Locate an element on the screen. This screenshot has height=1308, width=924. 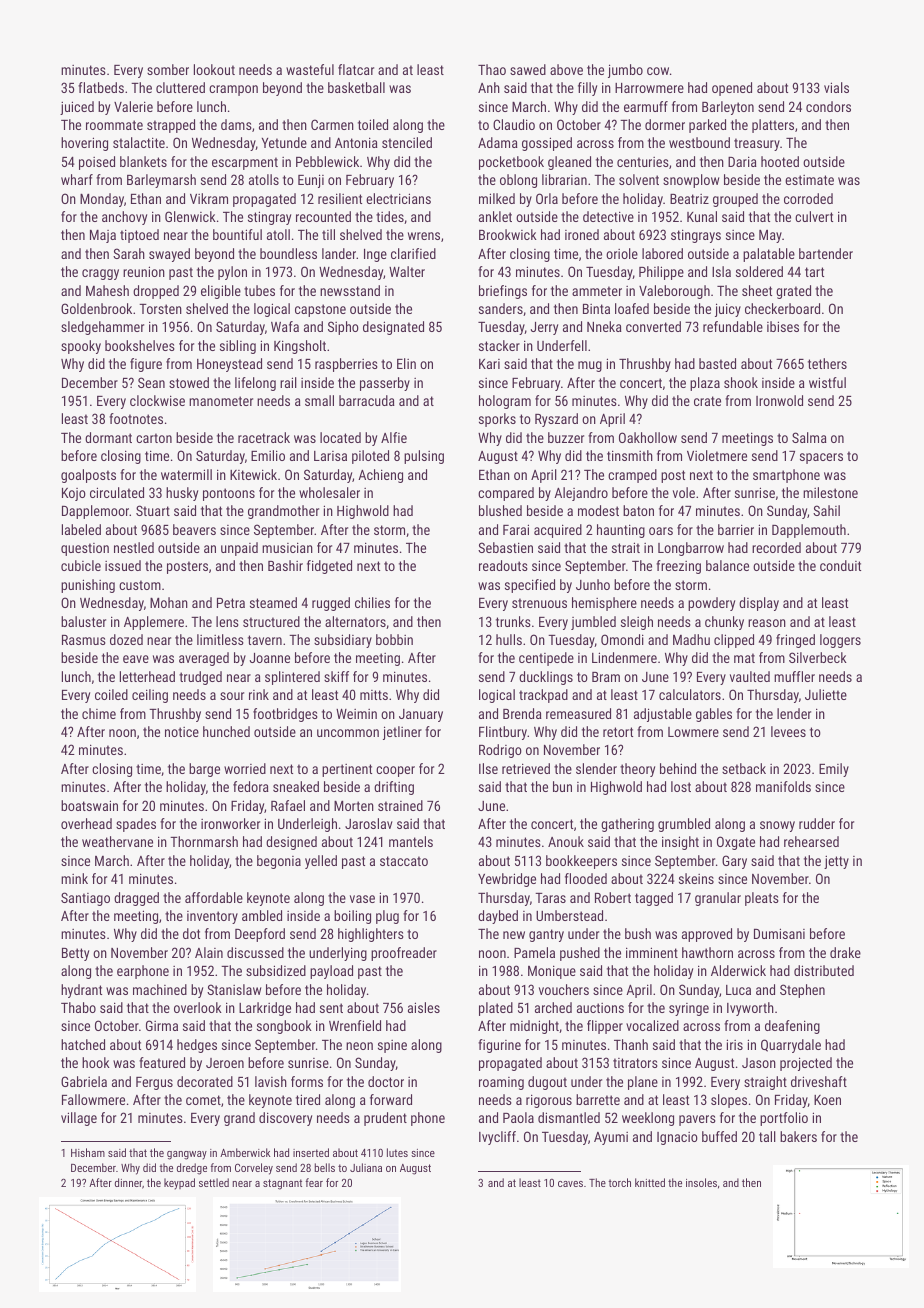
rudder is located at coordinates (817, 823).
